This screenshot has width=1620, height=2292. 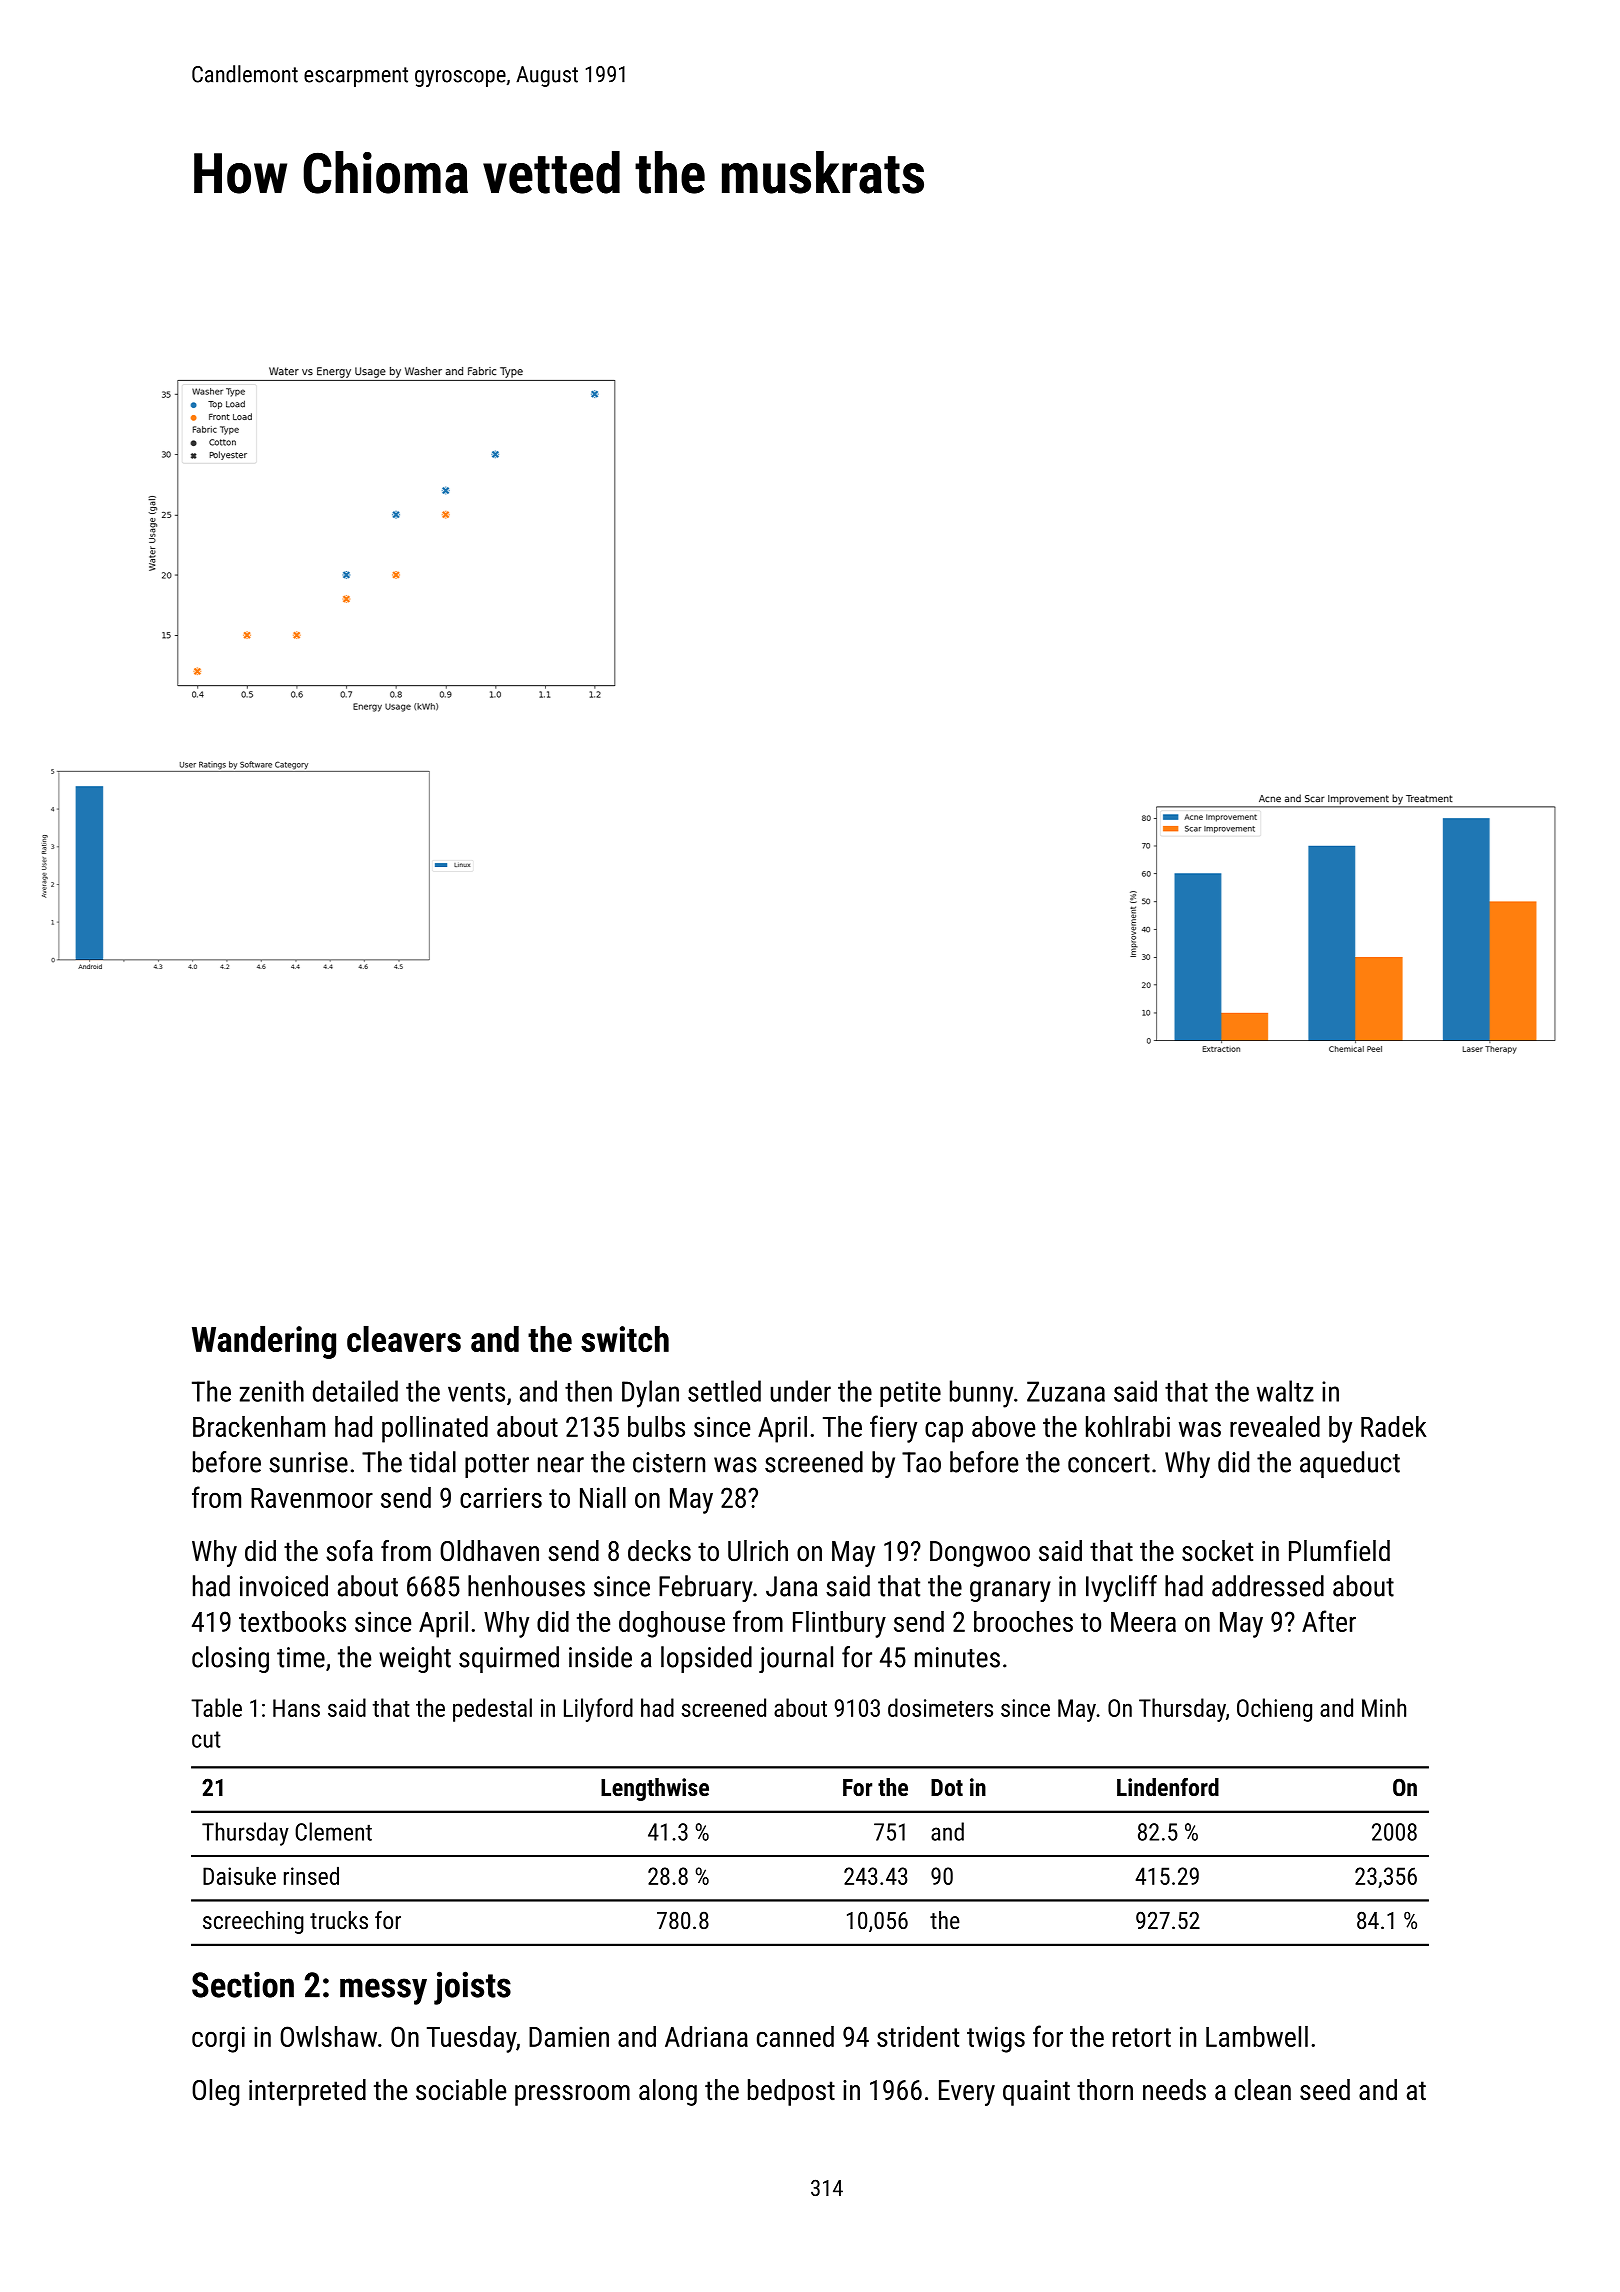 What do you see at coordinates (383, 1991) in the screenshot?
I see `messy` at bounding box center [383, 1991].
